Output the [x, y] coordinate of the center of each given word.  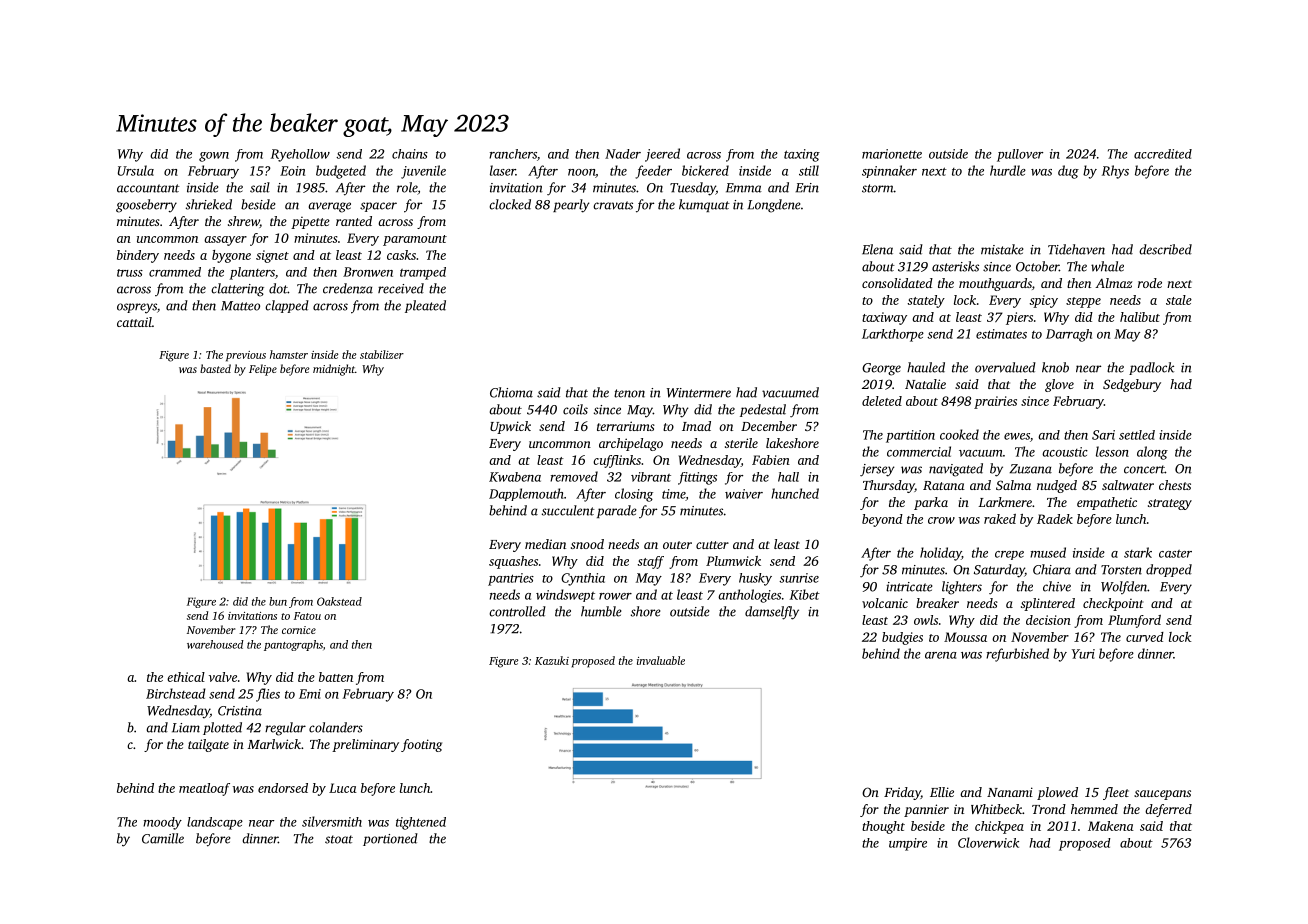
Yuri [1083, 654]
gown [214, 157]
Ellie [942, 792]
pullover [1020, 155]
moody [162, 823]
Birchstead [176, 693]
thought [883, 827]
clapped [287, 306]
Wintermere [699, 393]
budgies [902, 638]
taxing [802, 155]
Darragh [1069, 335]
